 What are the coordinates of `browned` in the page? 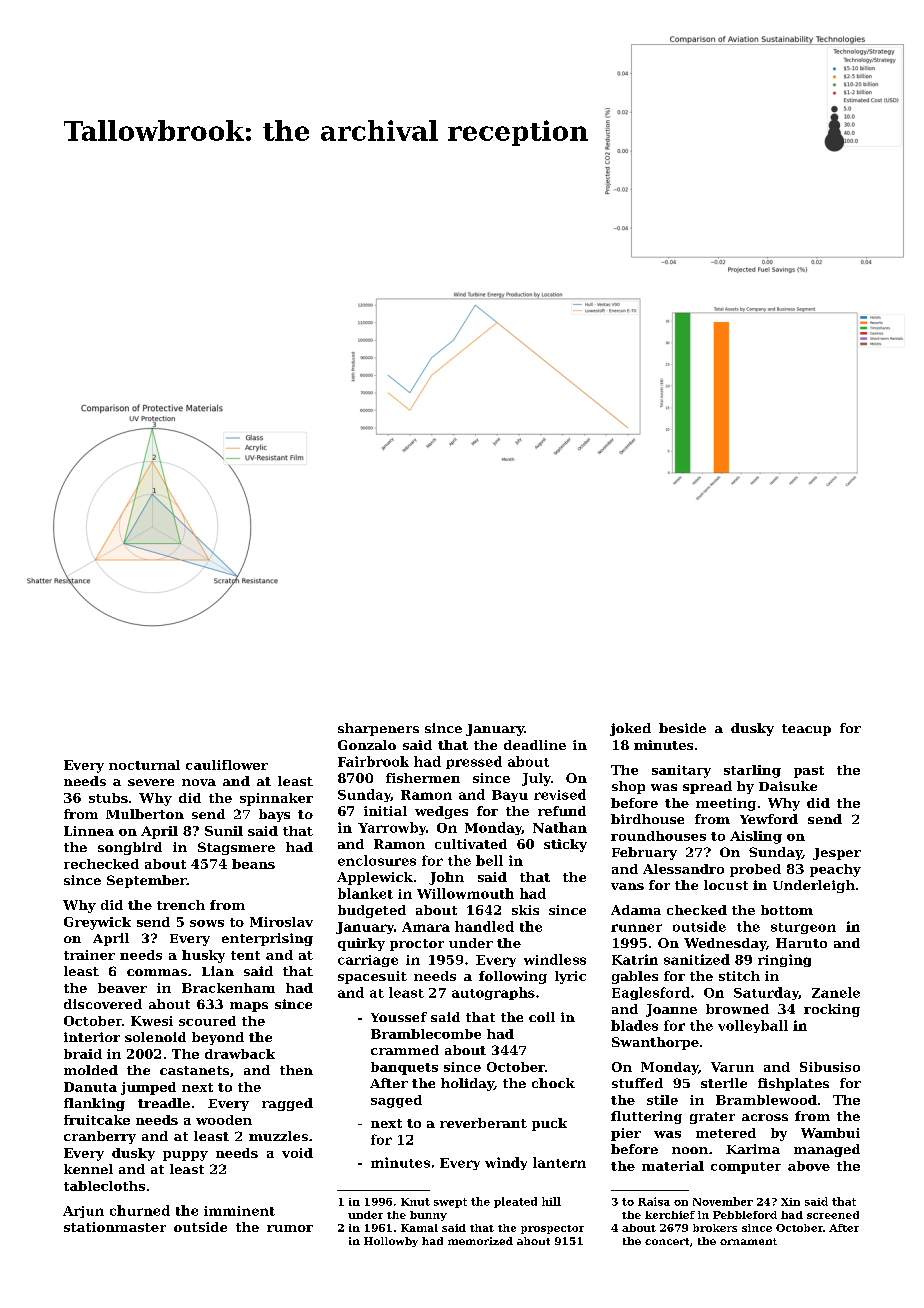 It's located at (737, 1009).
